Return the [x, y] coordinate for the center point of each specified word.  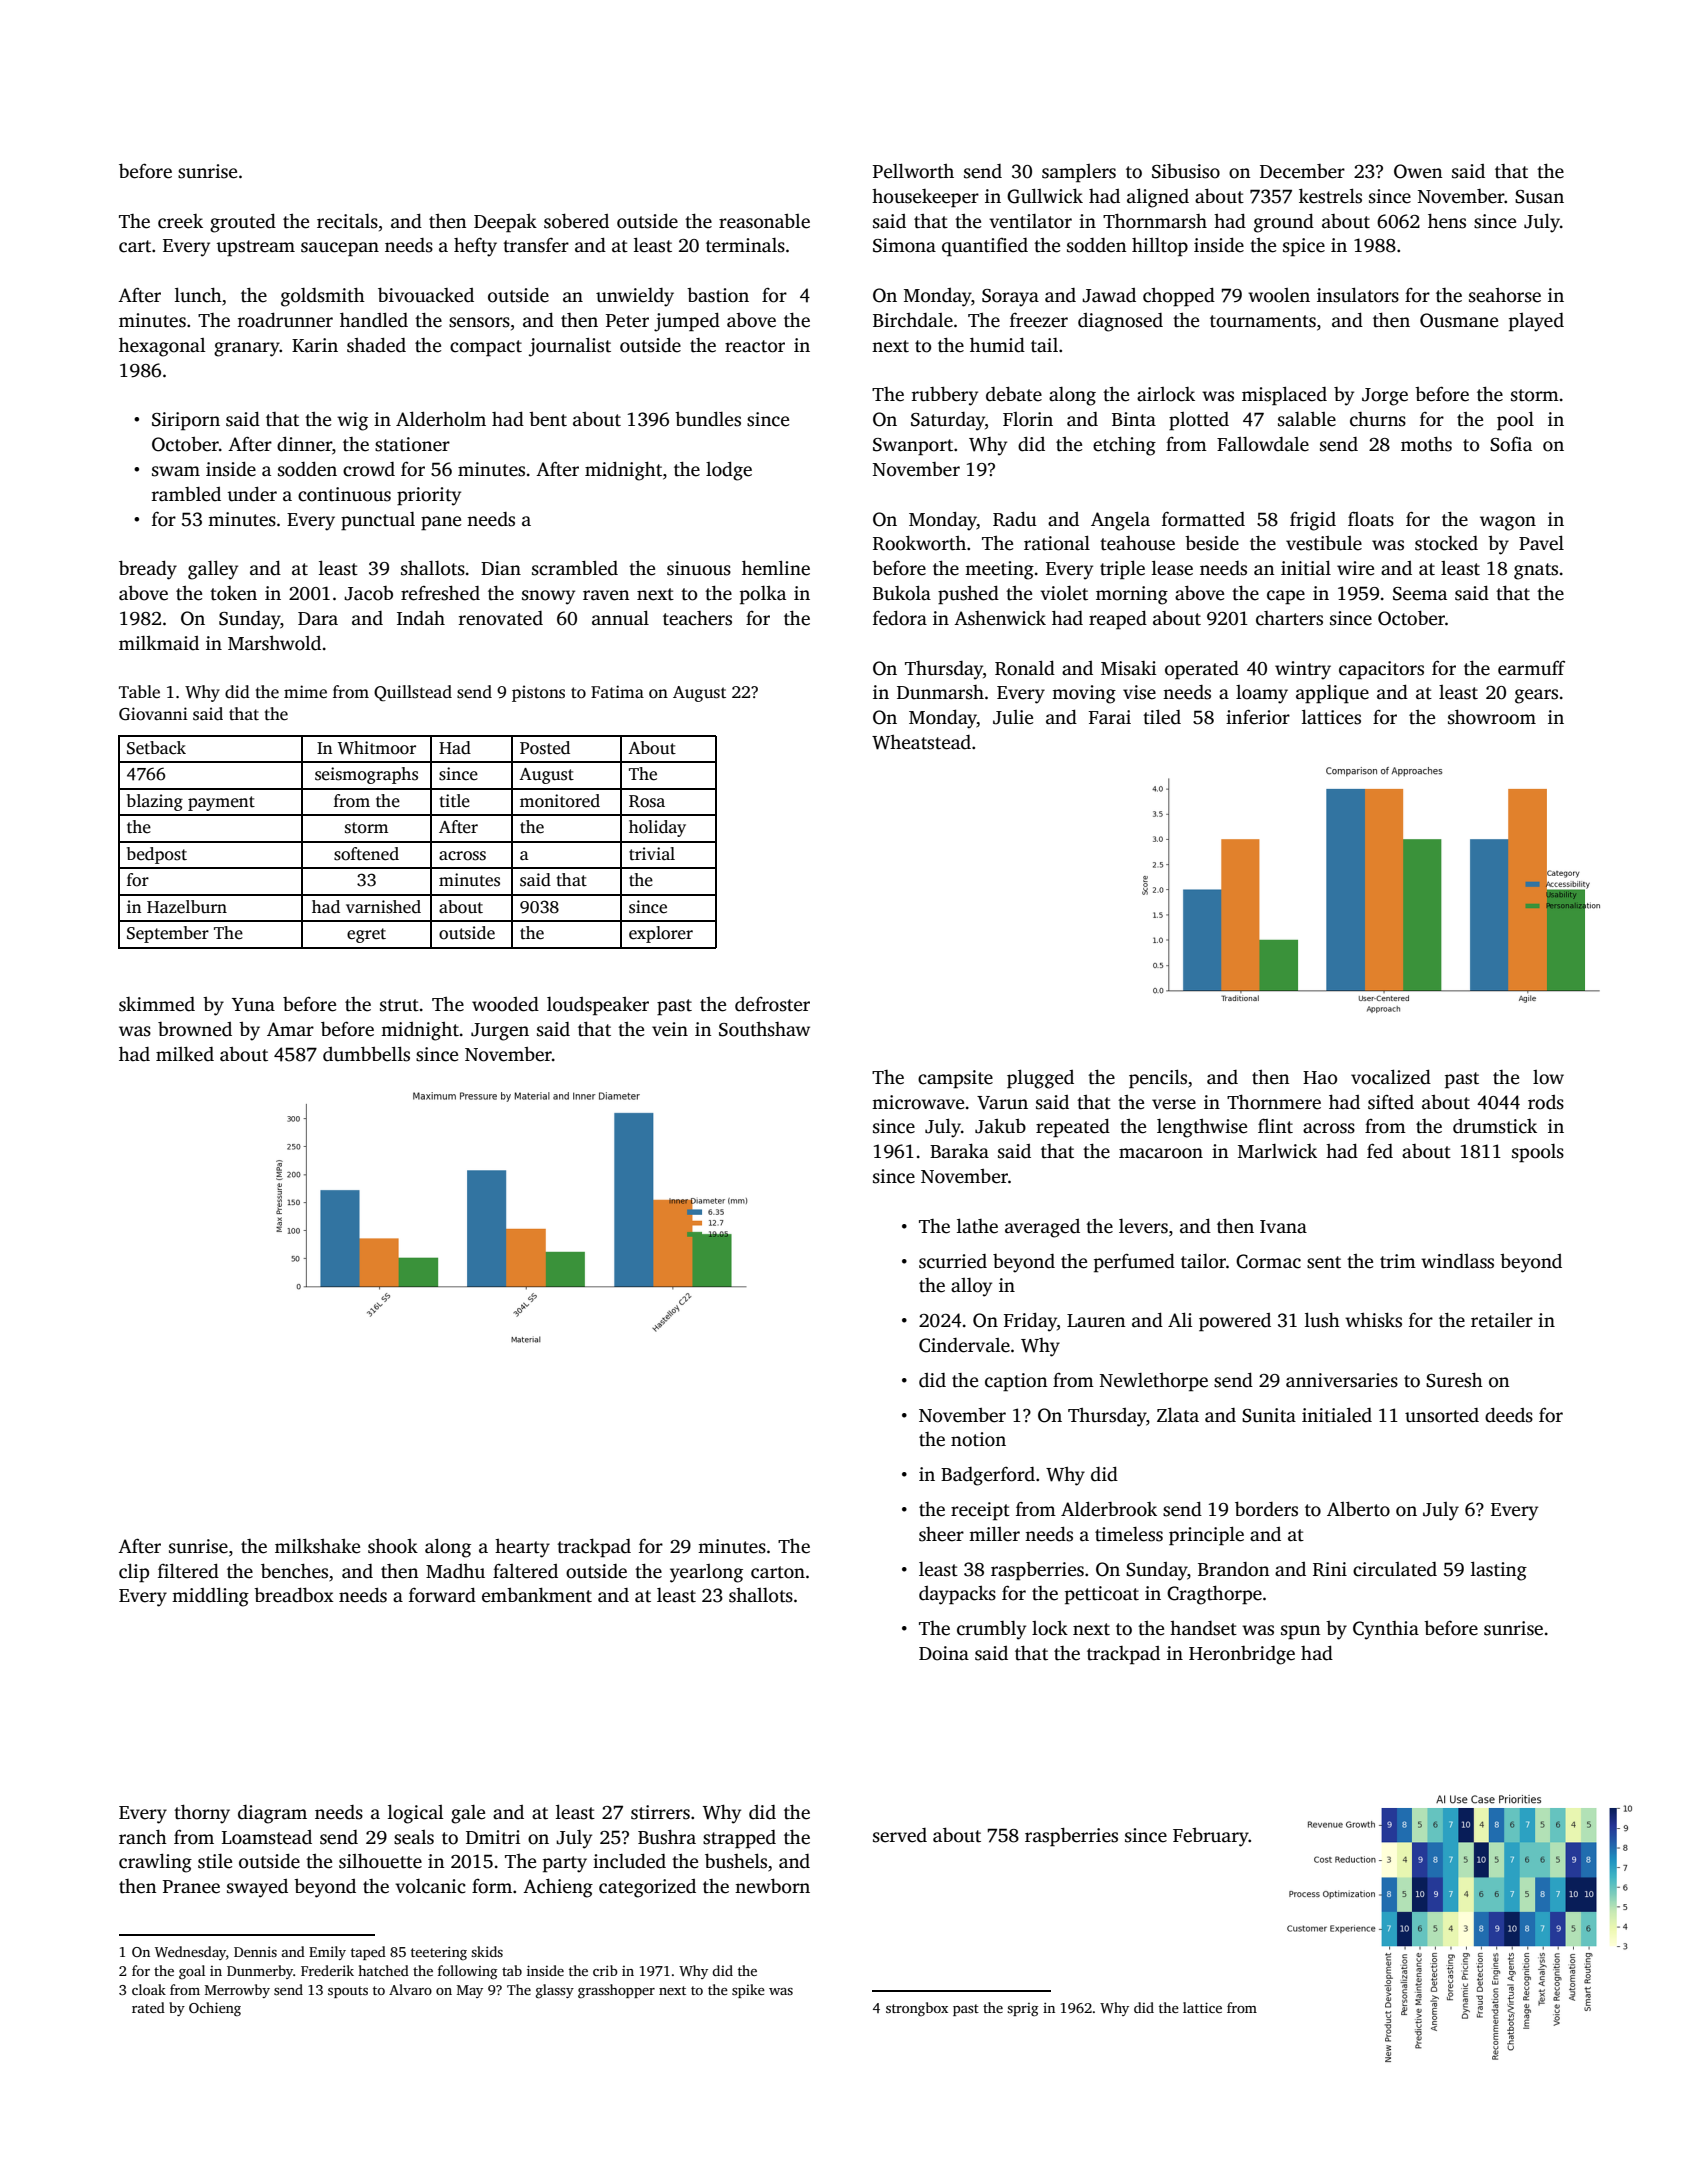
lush [1322, 1320]
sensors [479, 322]
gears [1536, 696]
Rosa [647, 801]
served [900, 1835]
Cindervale [964, 1345]
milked [185, 1054]
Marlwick [1277, 1151]
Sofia [1511, 444]
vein [670, 1029]
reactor [755, 346]
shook [393, 1546]
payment [221, 803]
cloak [149, 1989]
